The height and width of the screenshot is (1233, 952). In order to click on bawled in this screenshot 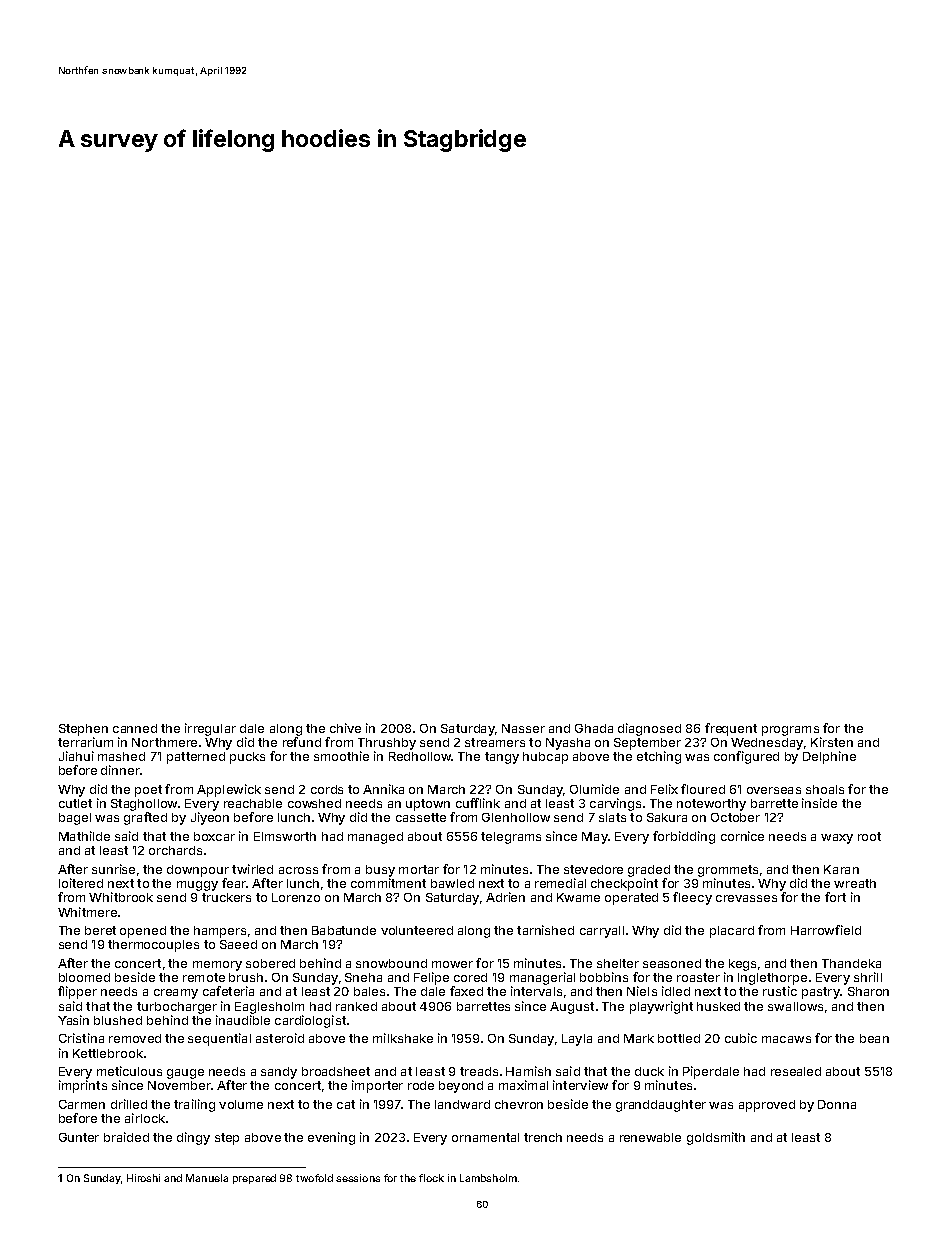, I will do `click(452, 883)`.
